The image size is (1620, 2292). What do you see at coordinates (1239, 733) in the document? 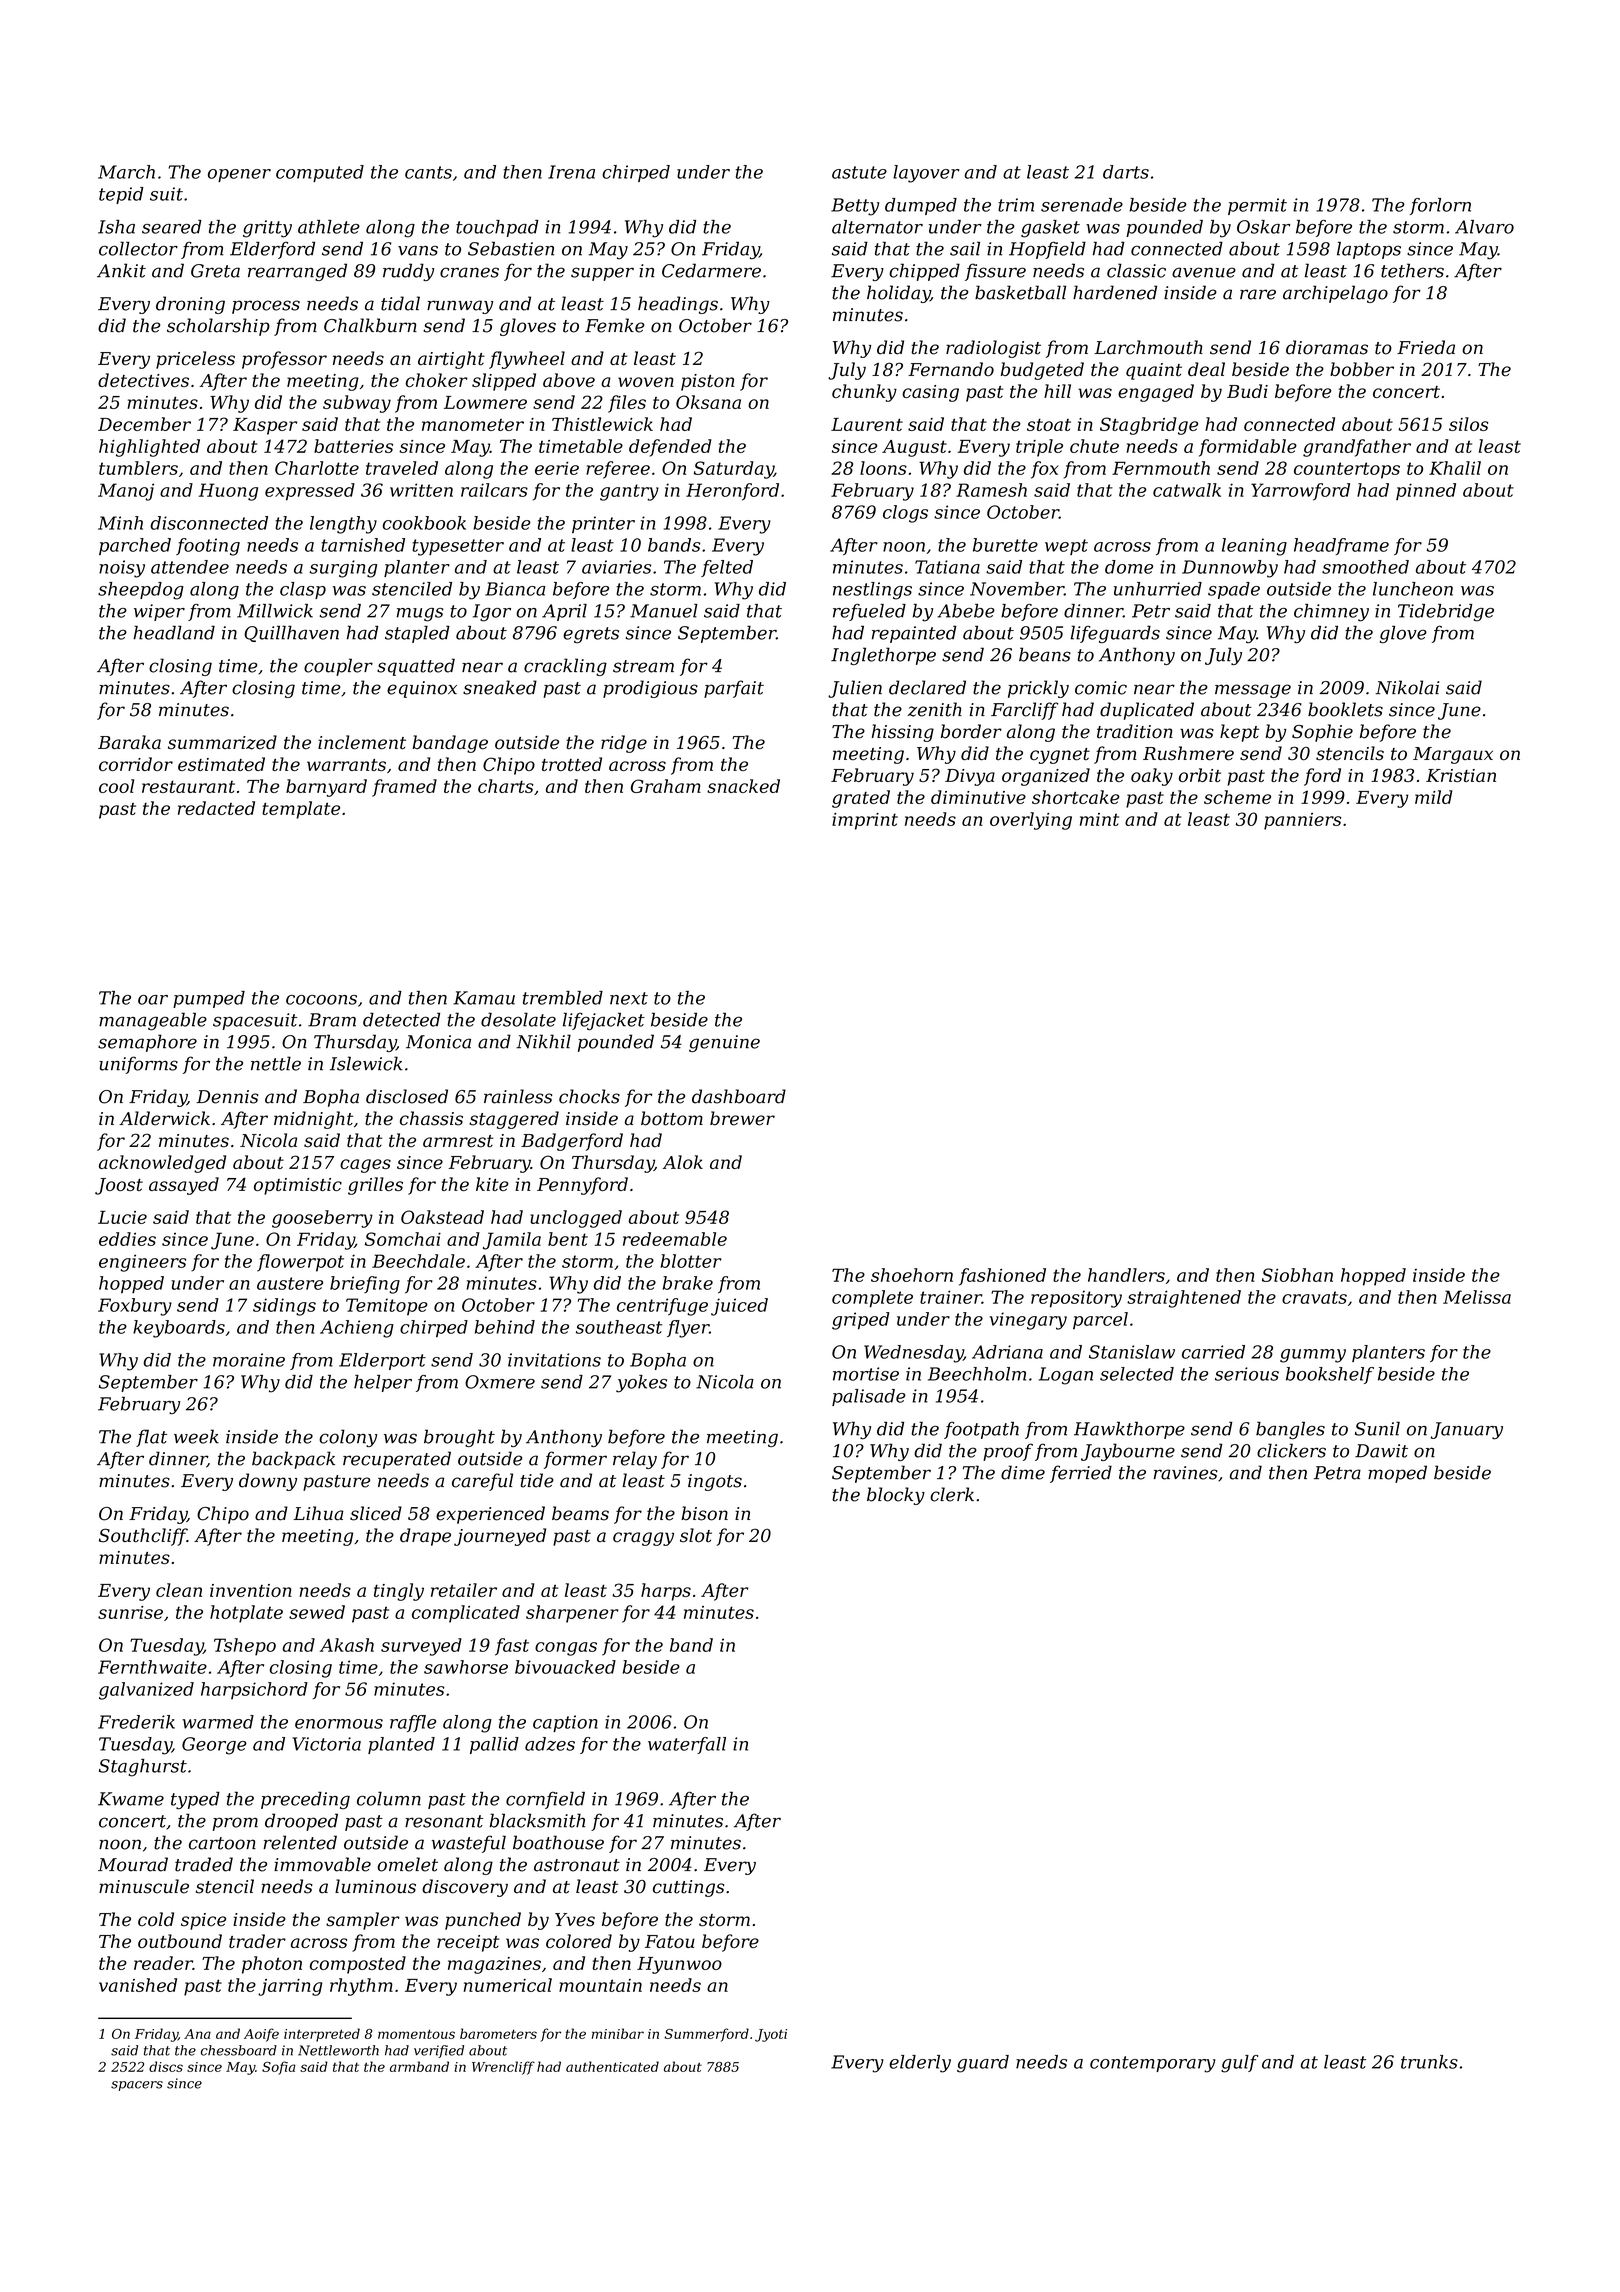
I see `kept` at bounding box center [1239, 733].
